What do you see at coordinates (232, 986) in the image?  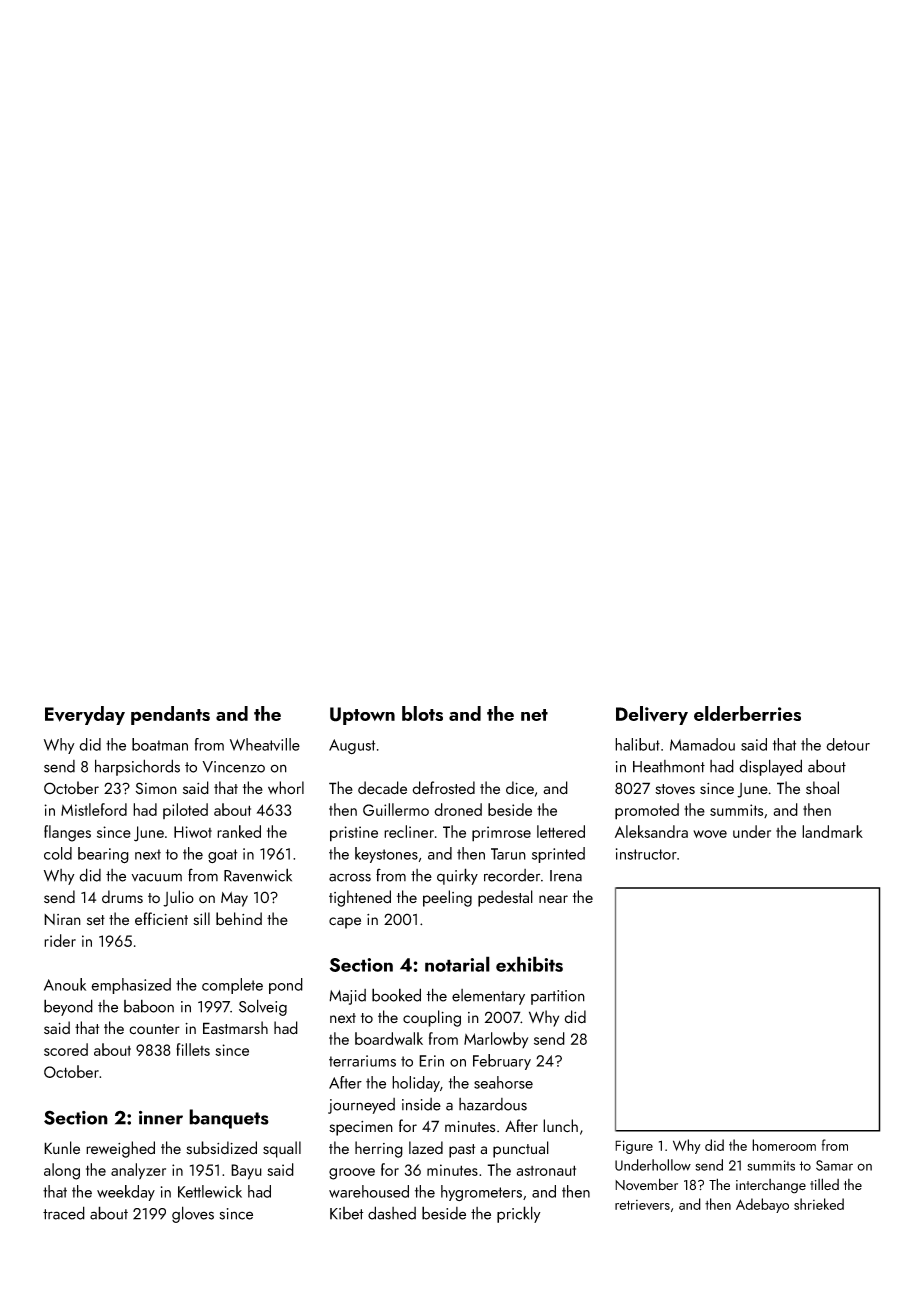 I see `complete` at bounding box center [232, 986].
